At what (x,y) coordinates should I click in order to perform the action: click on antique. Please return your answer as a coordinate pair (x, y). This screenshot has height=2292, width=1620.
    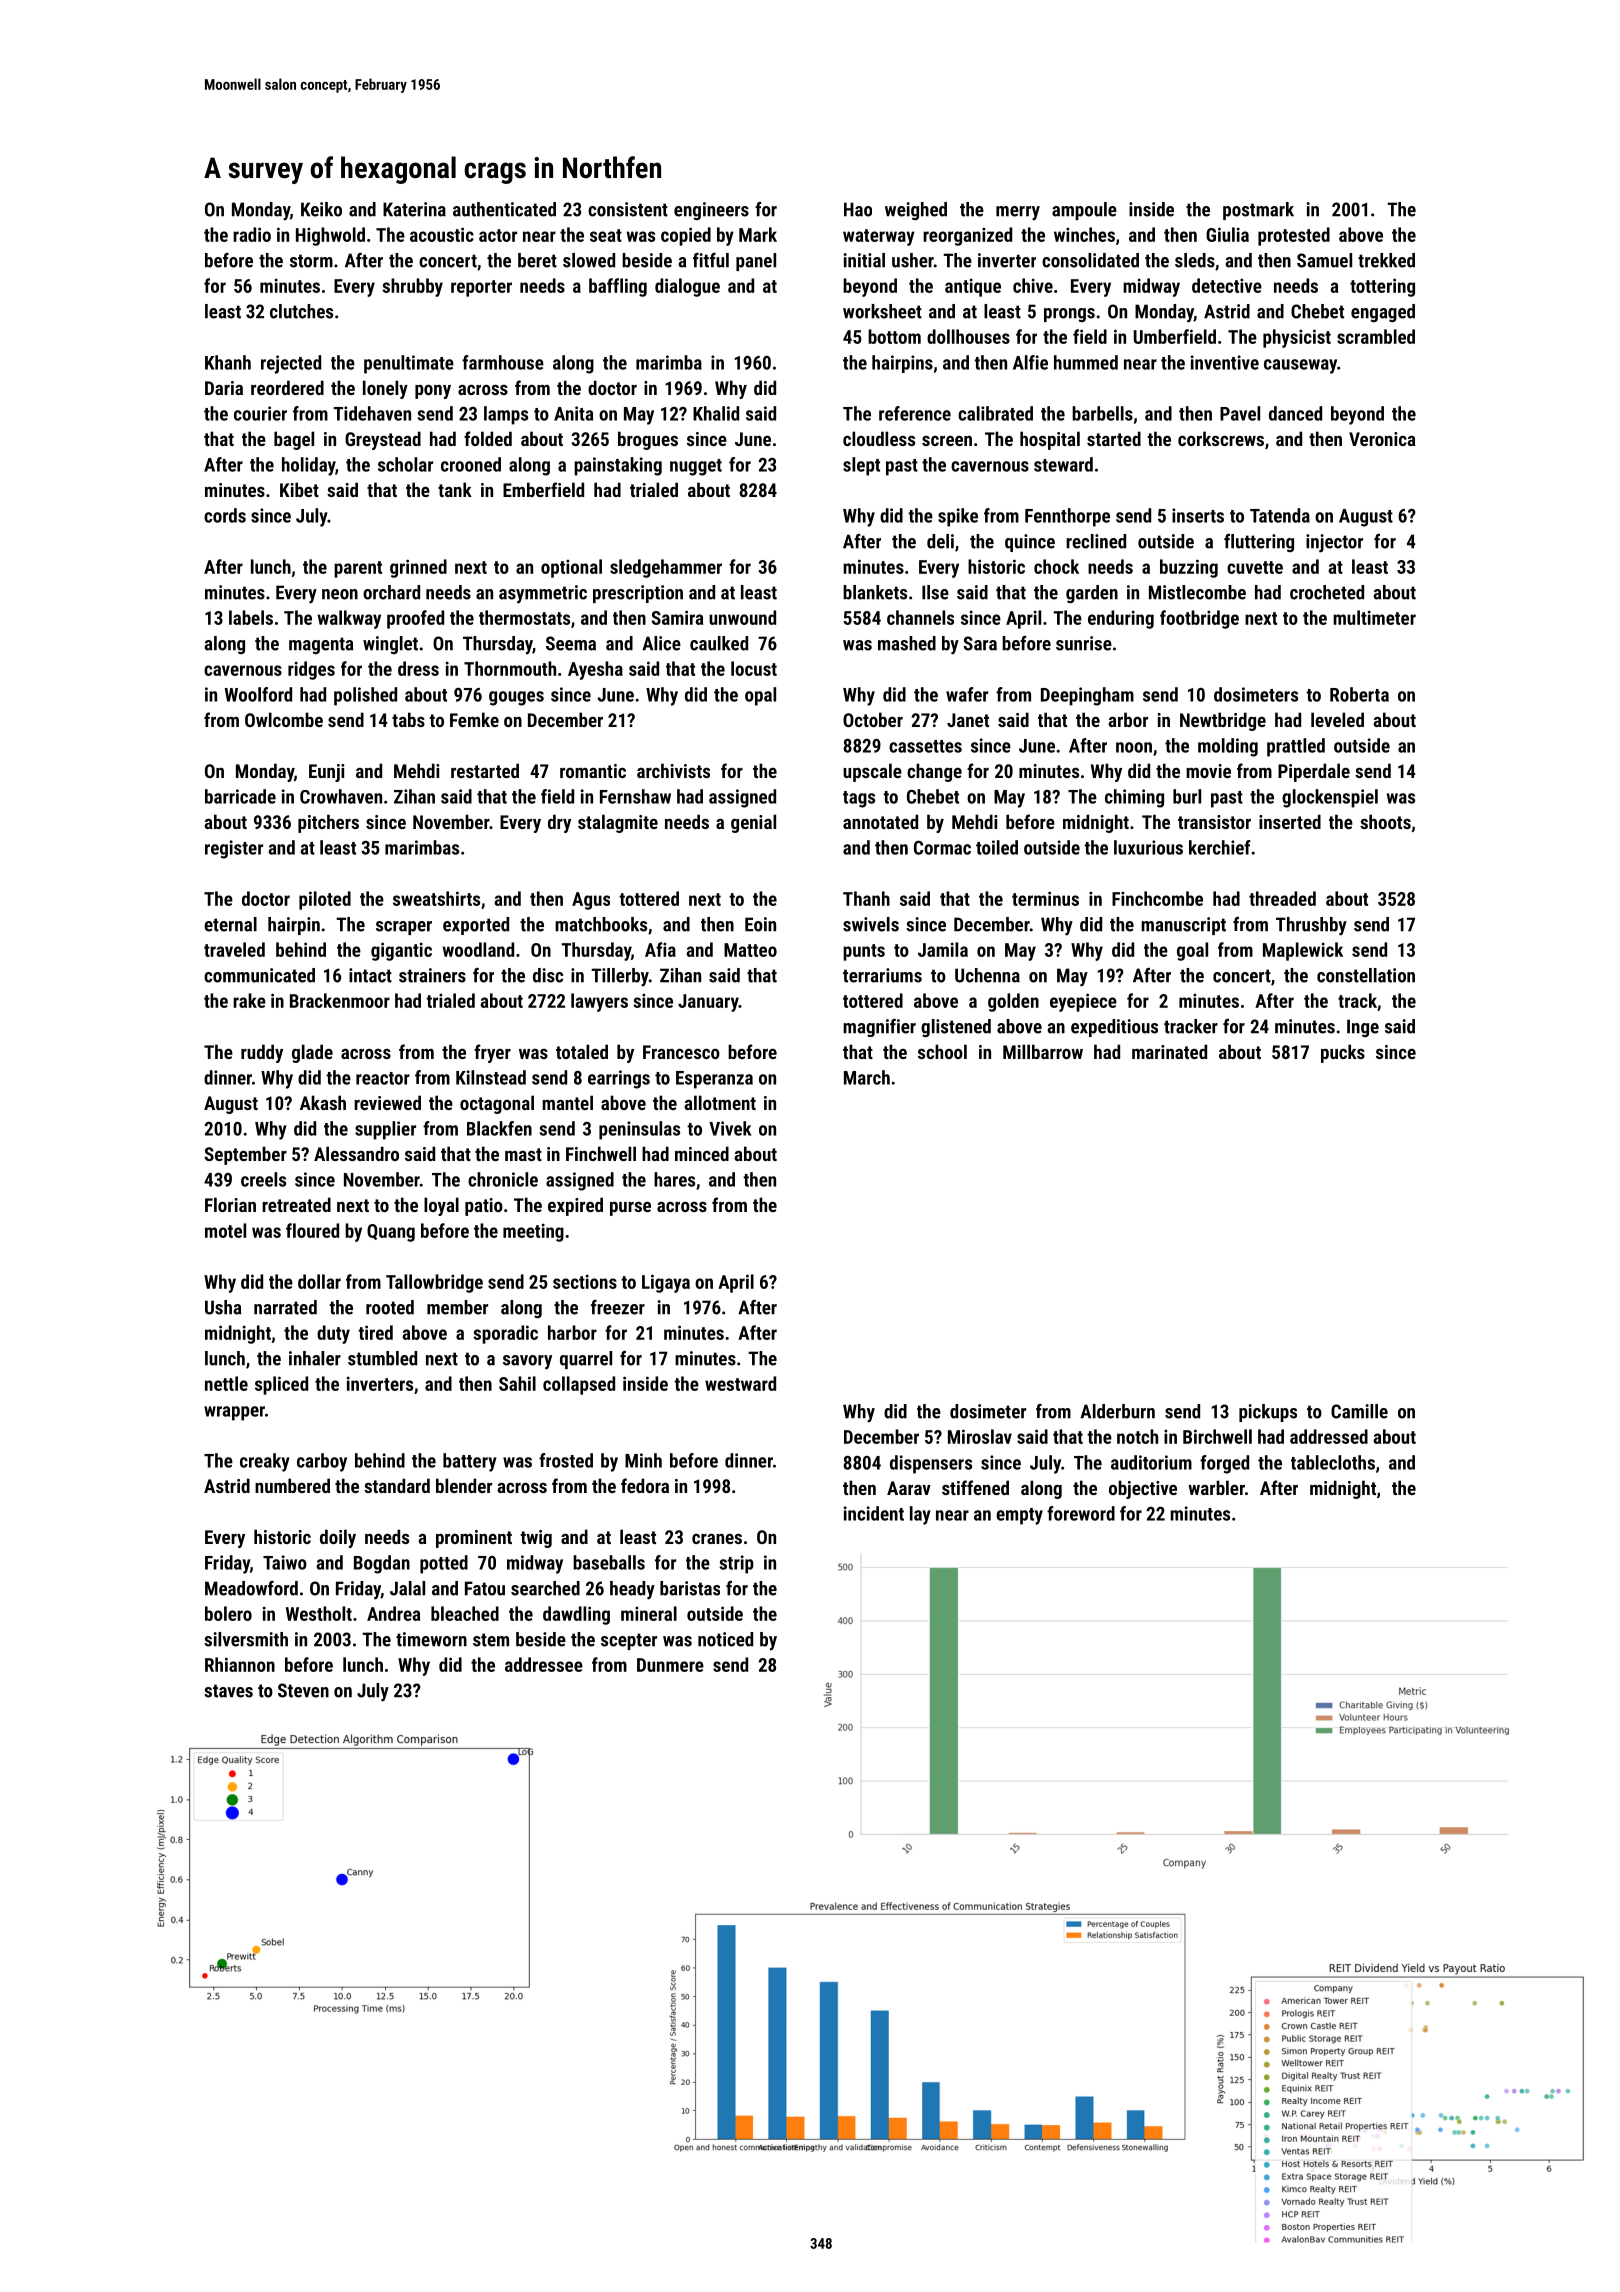
    Looking at the image, I should click on (973, 287).
